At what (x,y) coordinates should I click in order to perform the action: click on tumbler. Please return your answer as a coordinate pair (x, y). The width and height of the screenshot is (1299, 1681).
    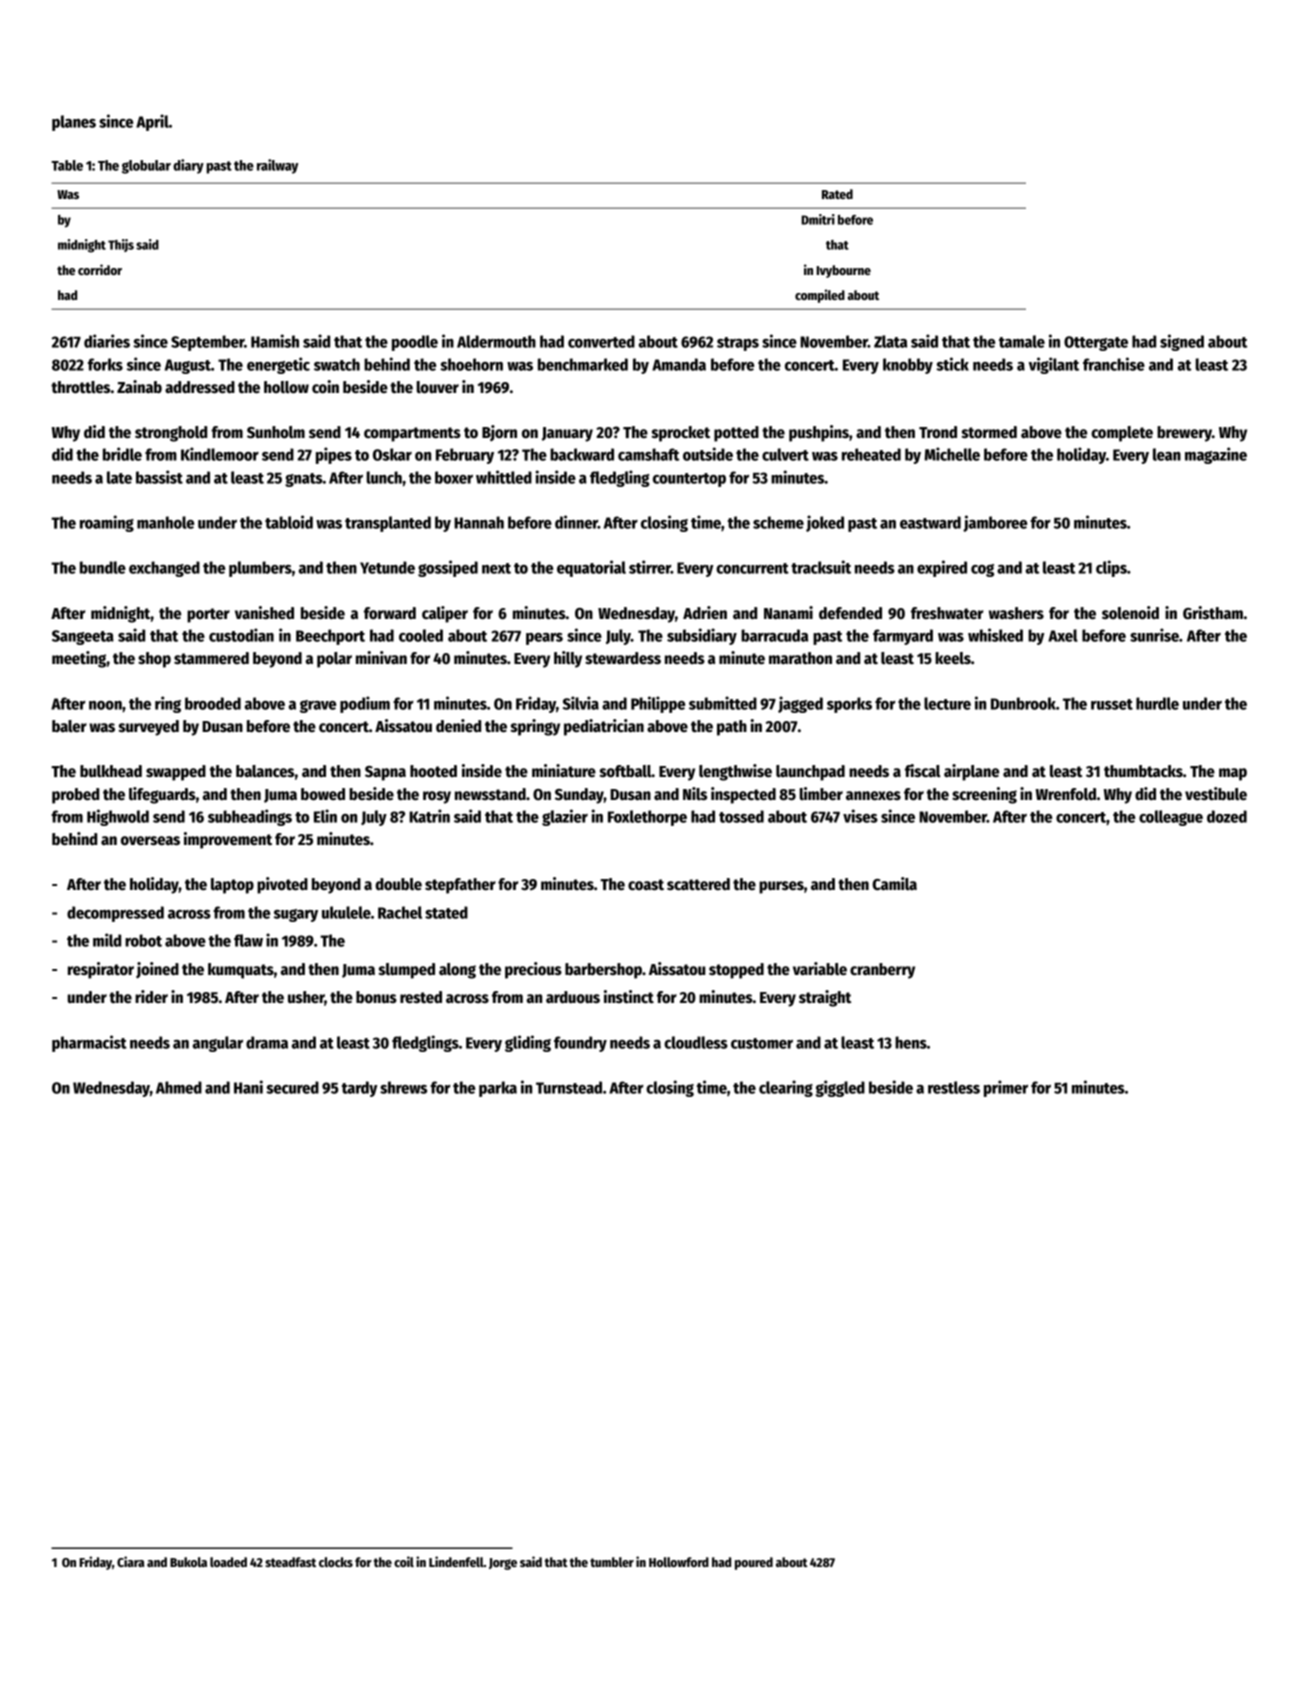
    Looking at the image, I should click on (612, 1562).
